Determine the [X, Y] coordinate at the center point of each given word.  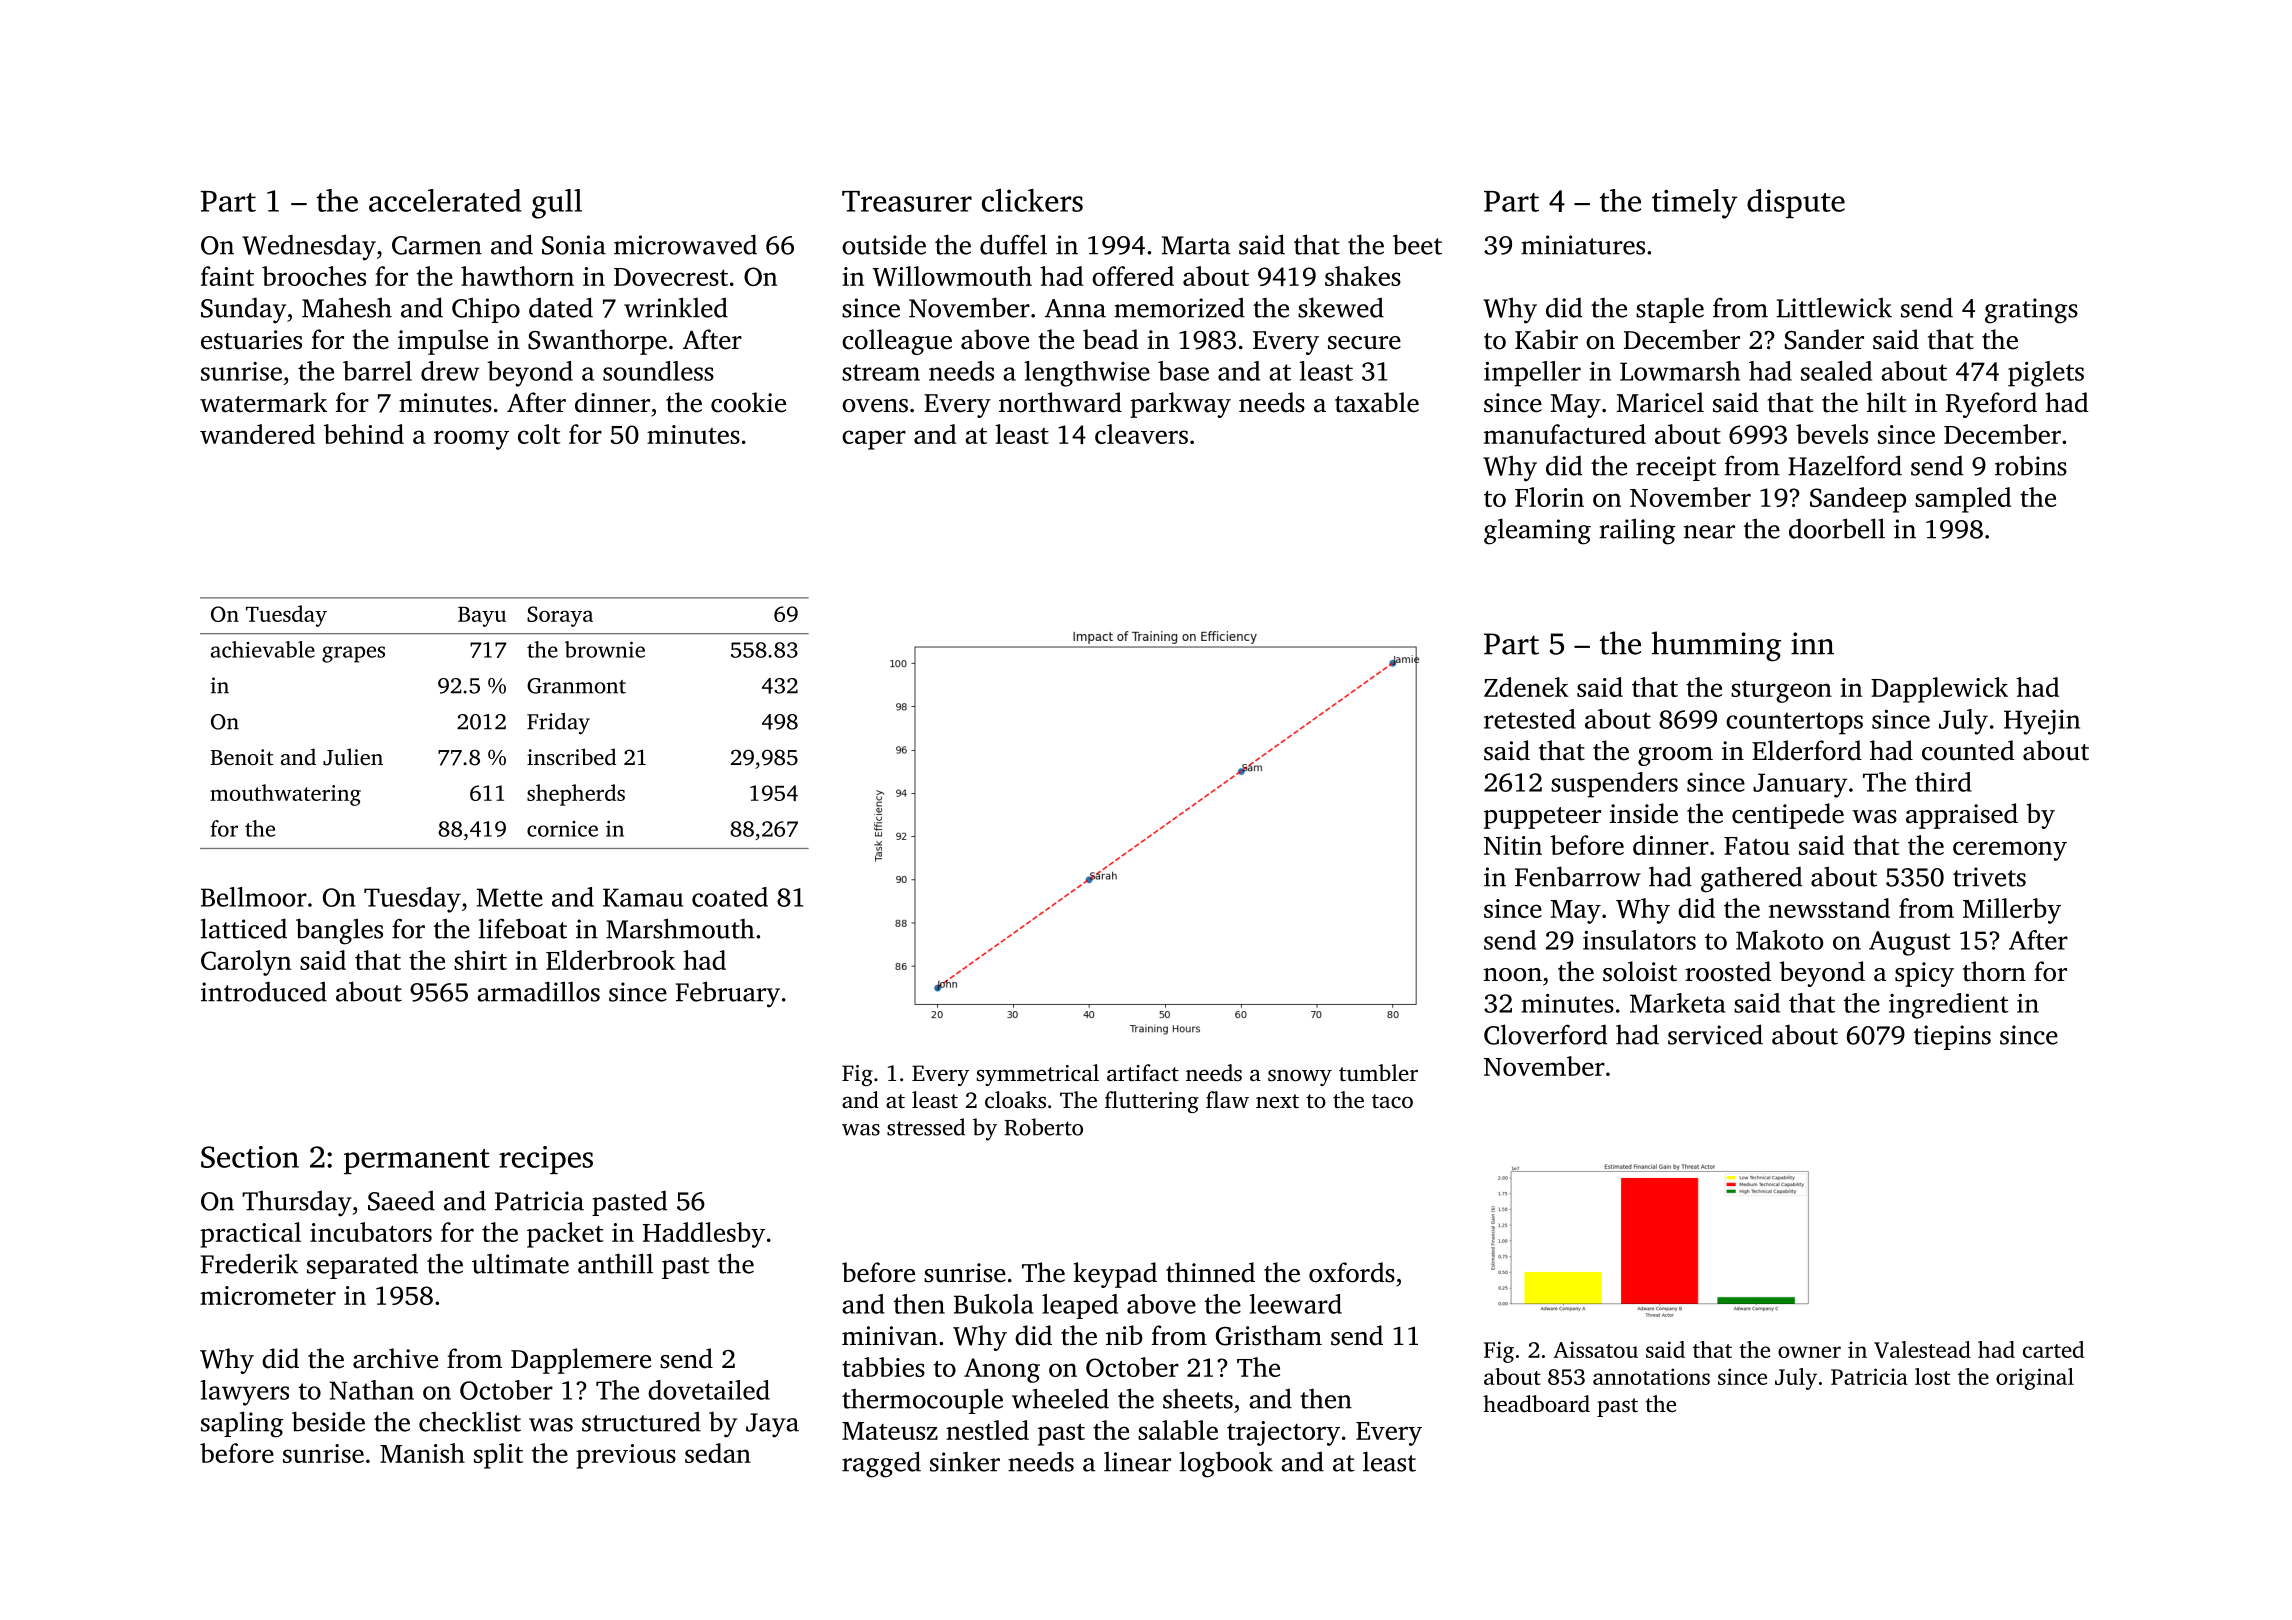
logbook [1226, 1464]
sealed [1836, 371]
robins [2031, 465]
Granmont [576, 686]
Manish [422, 1453]
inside [1644, 813]
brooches [314, 276]
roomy [471, 440]
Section [250, 1157]
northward [1060, 402]
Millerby [2012, 911]
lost [1932, 1376]
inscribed [571, 756]
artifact [1143, 1073]
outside [884, 244]
